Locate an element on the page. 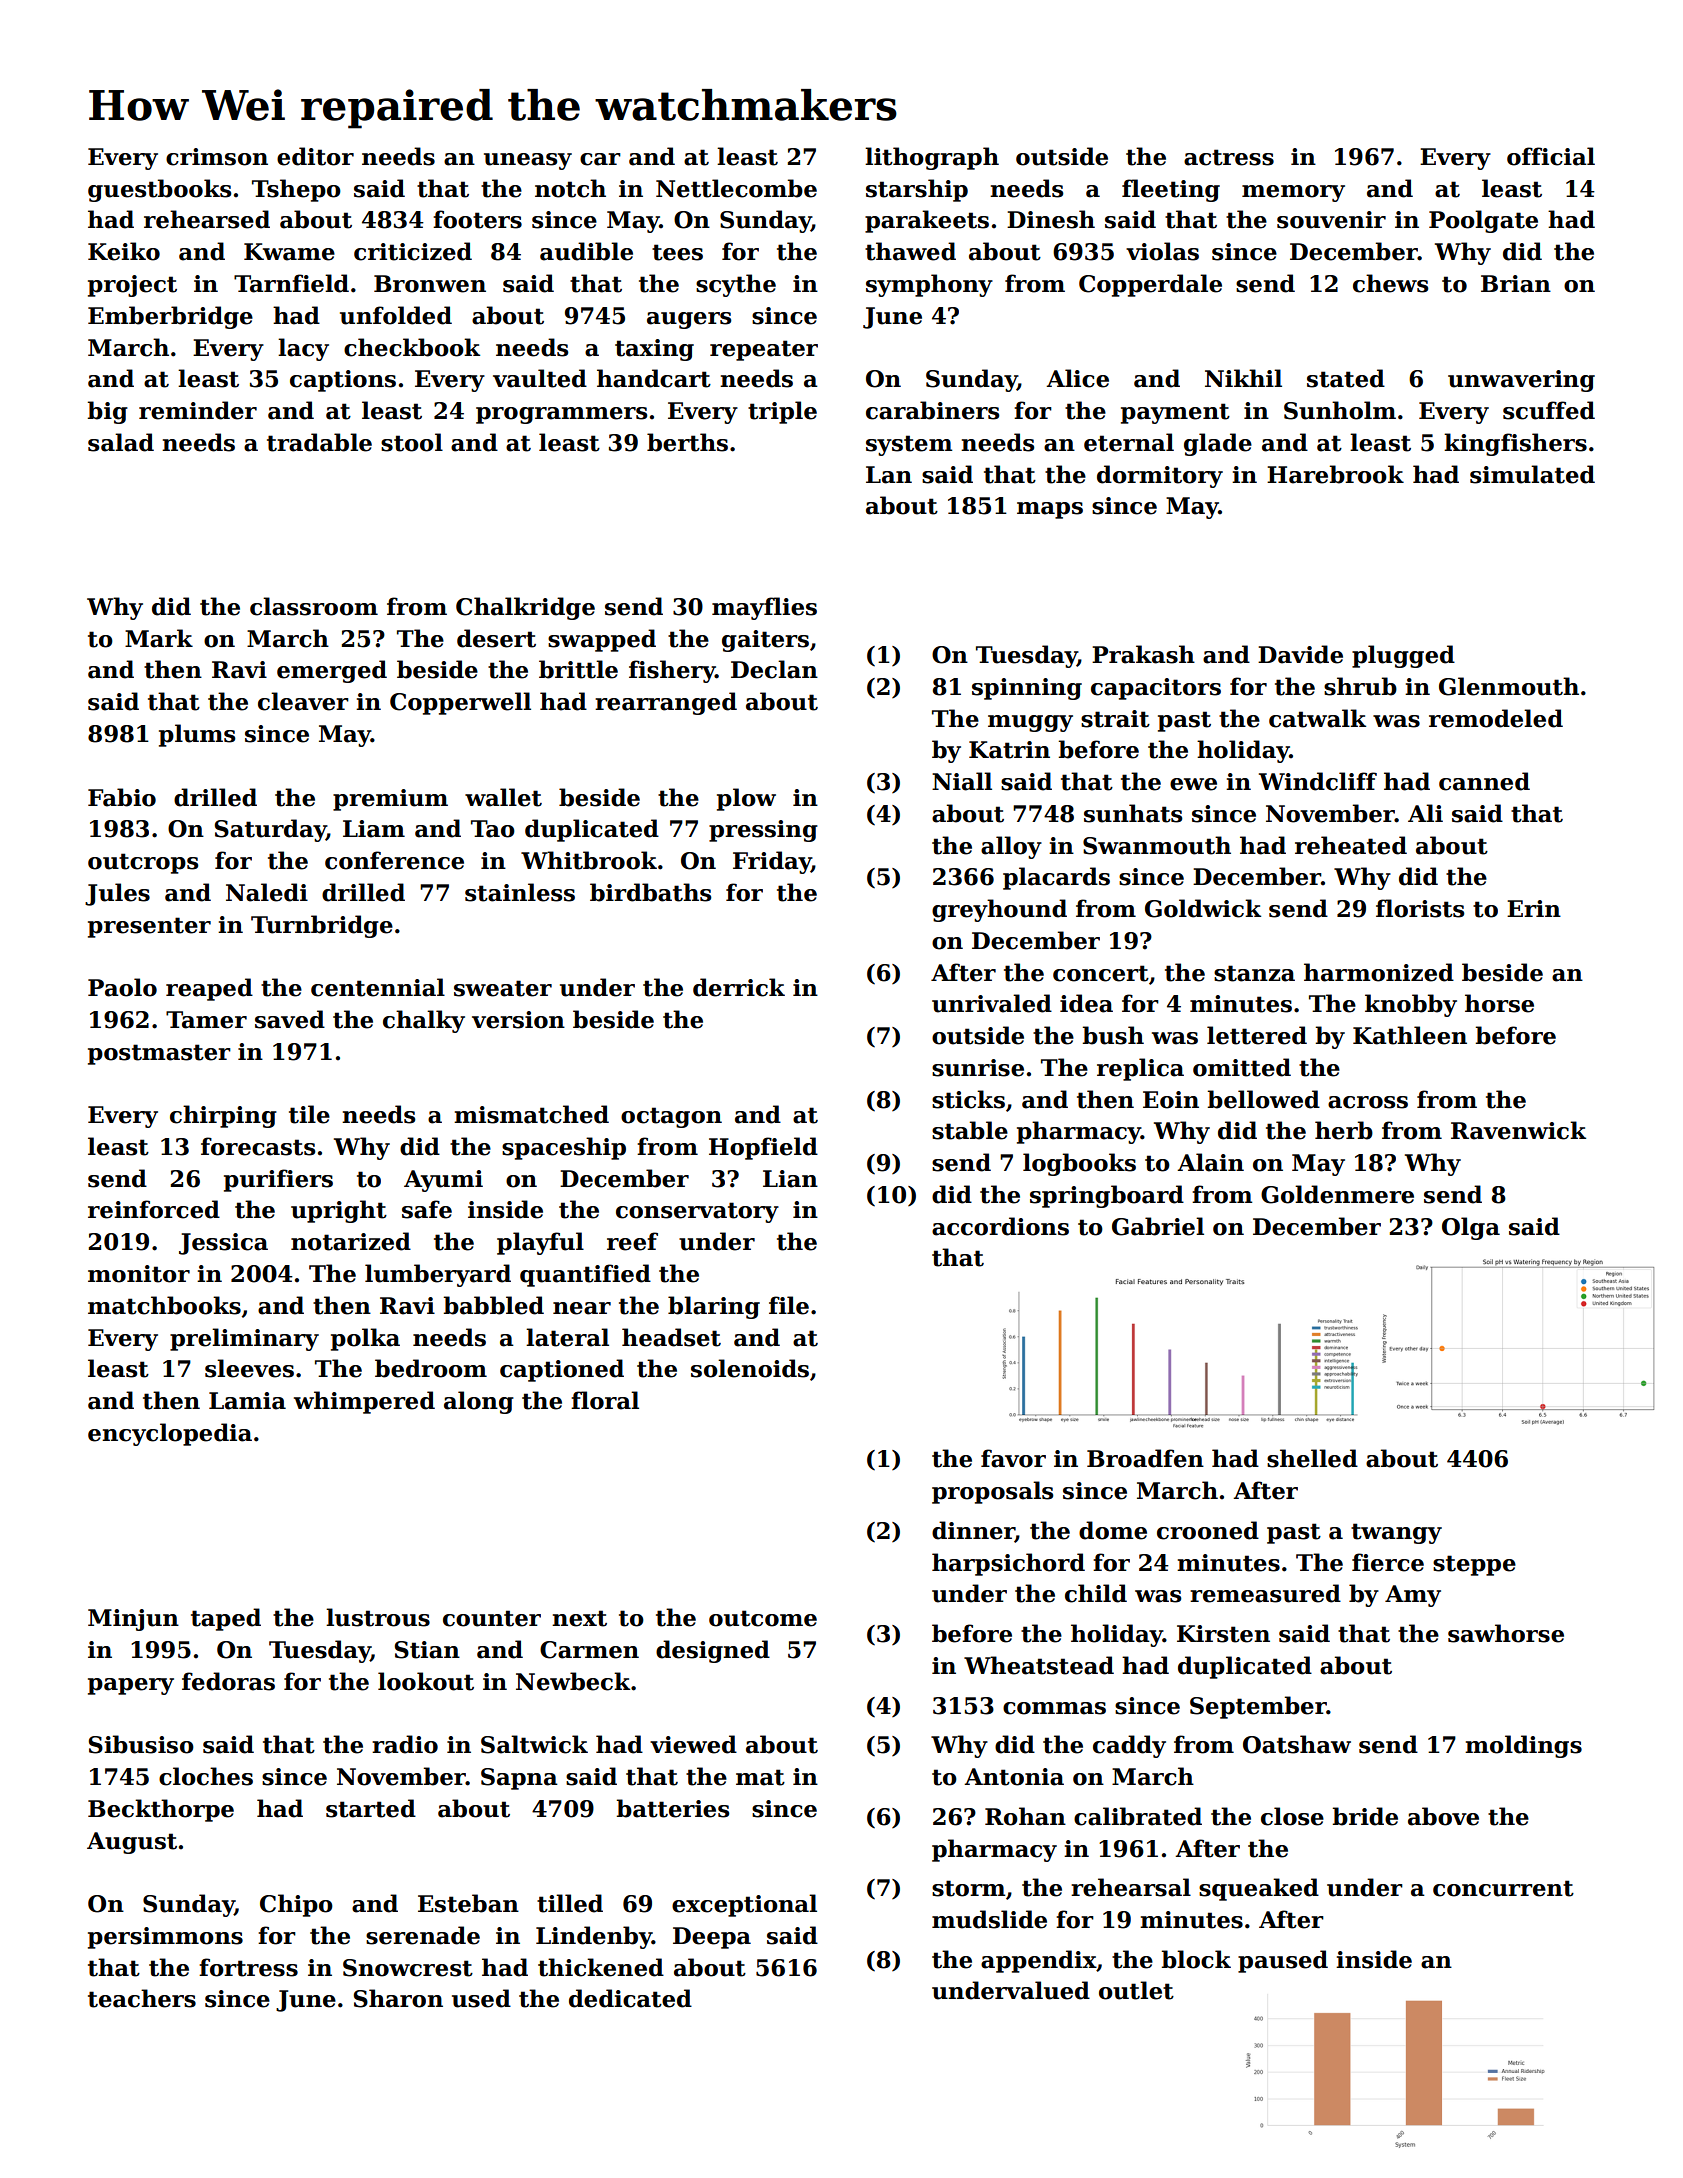 Image resolution: width=1683 pixels, height=2178 pixels. encyclopedia is located at coordinates (170, 1434).
